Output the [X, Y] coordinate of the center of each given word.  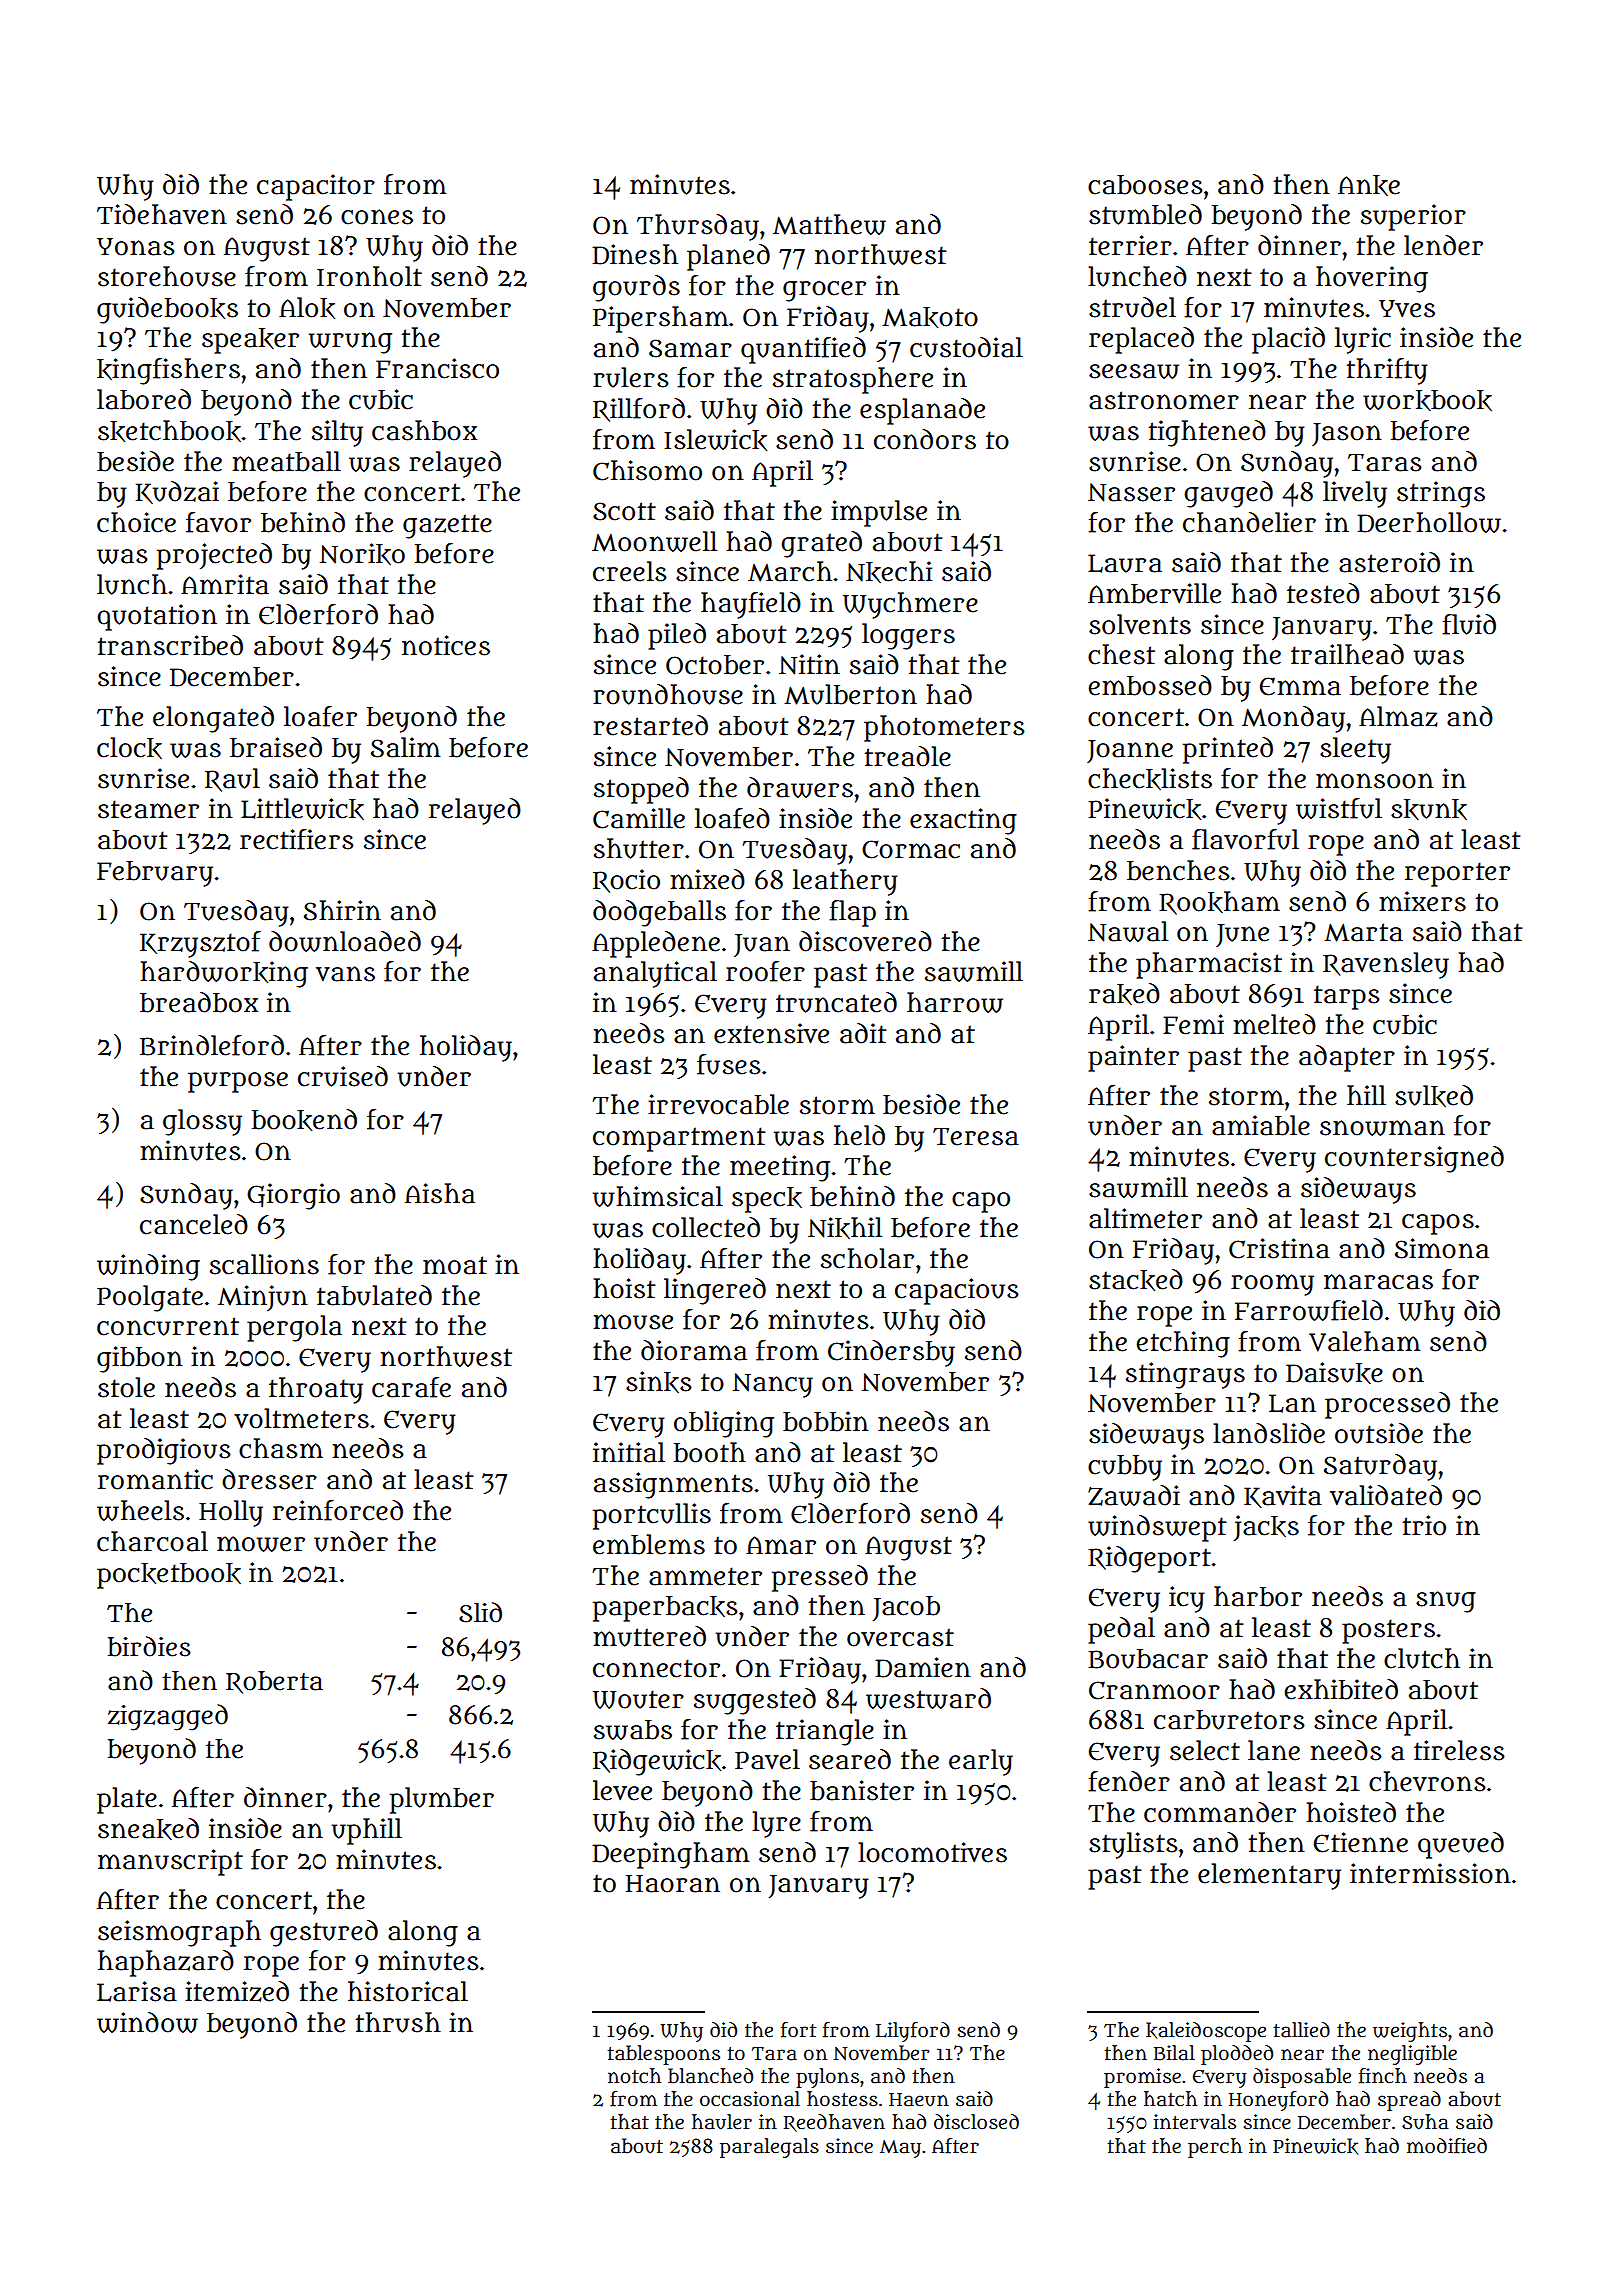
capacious [957, 1291]
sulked [1434, 1096]
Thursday [698, 227]
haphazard [166, 1963]
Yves [1407, 309]
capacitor [316, 187]
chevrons [1427, 1781]
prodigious [164, 1451]
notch [634, 2076]
